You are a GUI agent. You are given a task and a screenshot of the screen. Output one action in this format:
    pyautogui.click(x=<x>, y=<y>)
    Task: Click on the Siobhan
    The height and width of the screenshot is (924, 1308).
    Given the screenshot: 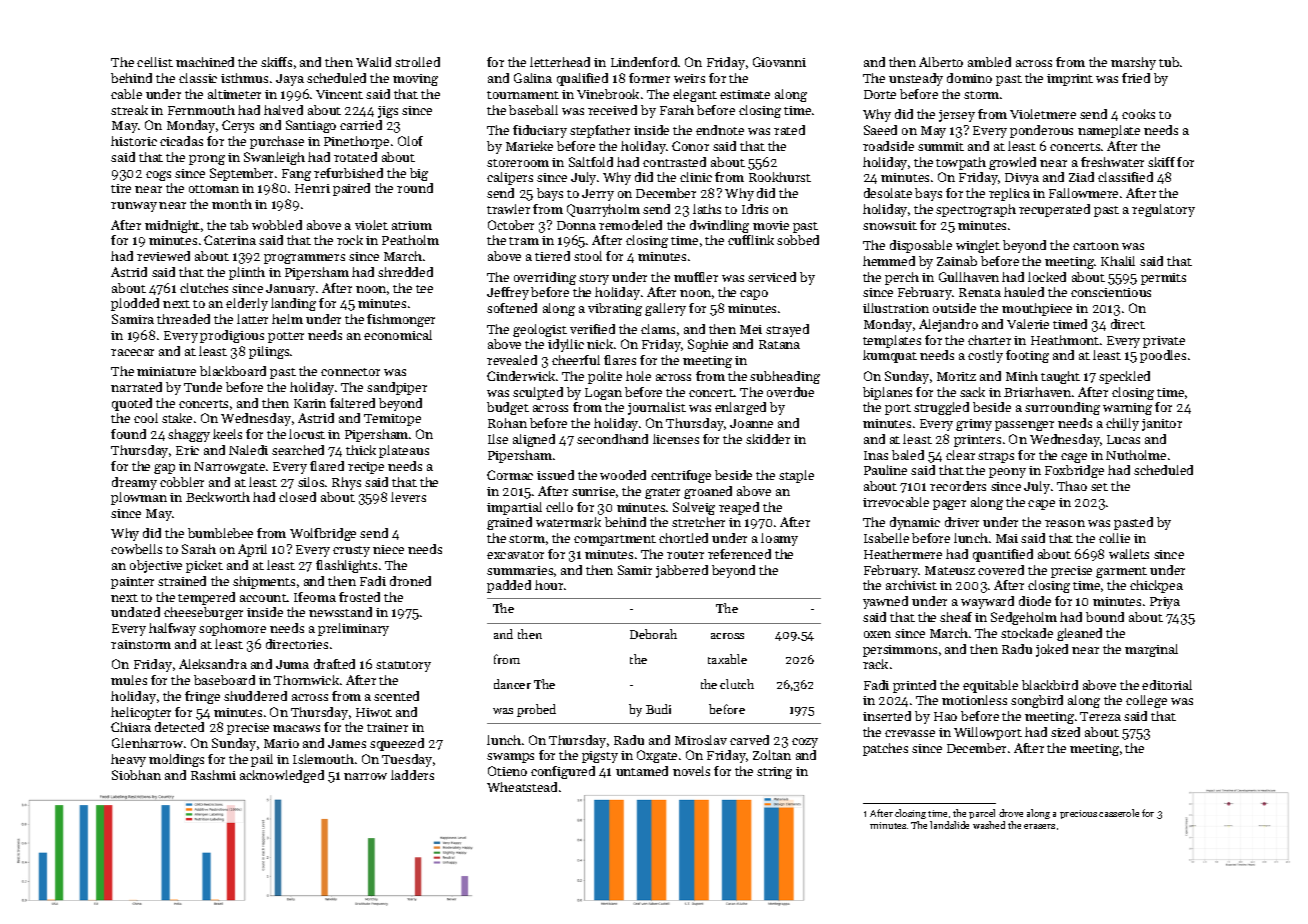 What is the action you would take?
    pyautogui.click(x=136, y=775)
